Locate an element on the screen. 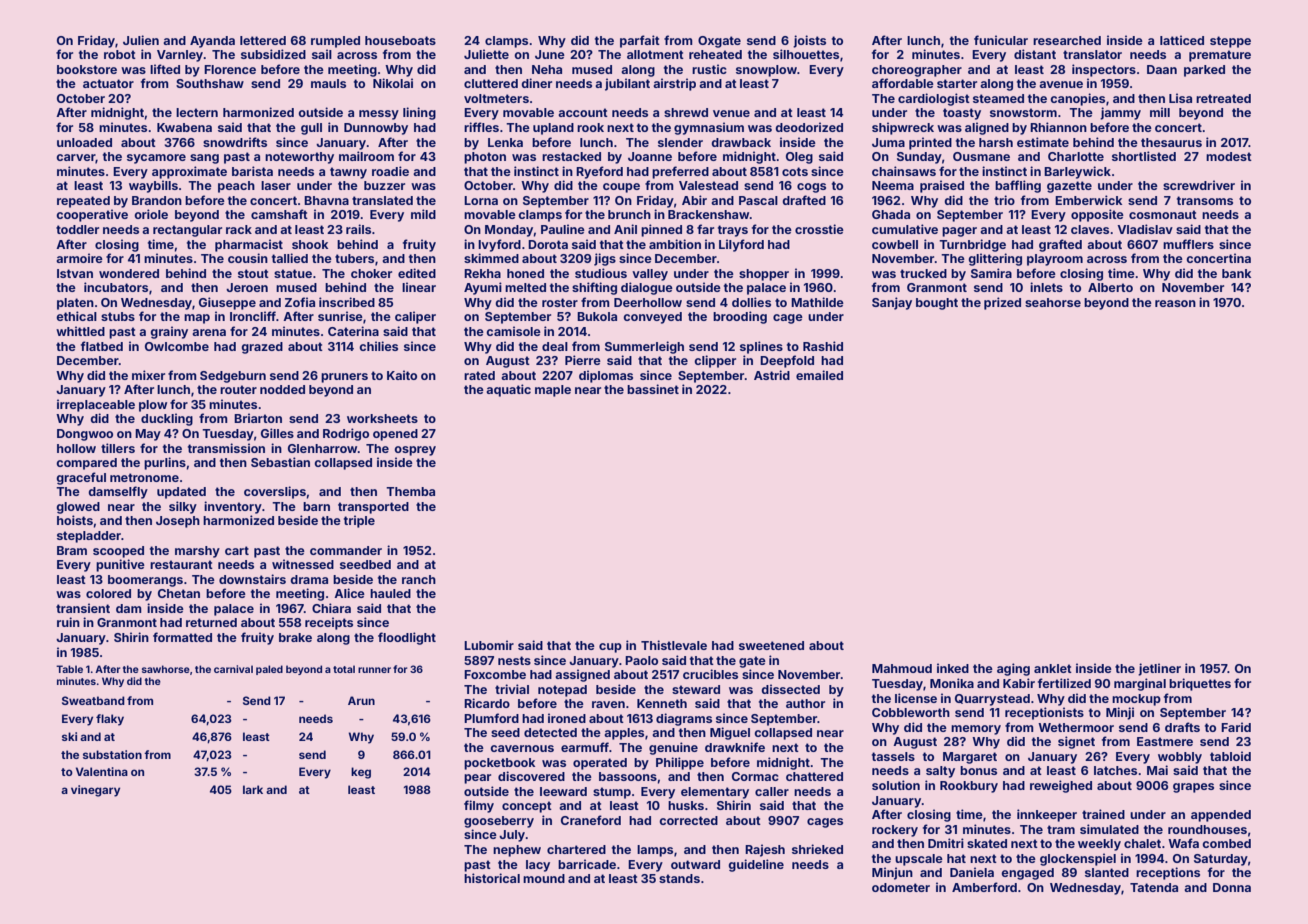  historical is located at coordinates (492, 878).
